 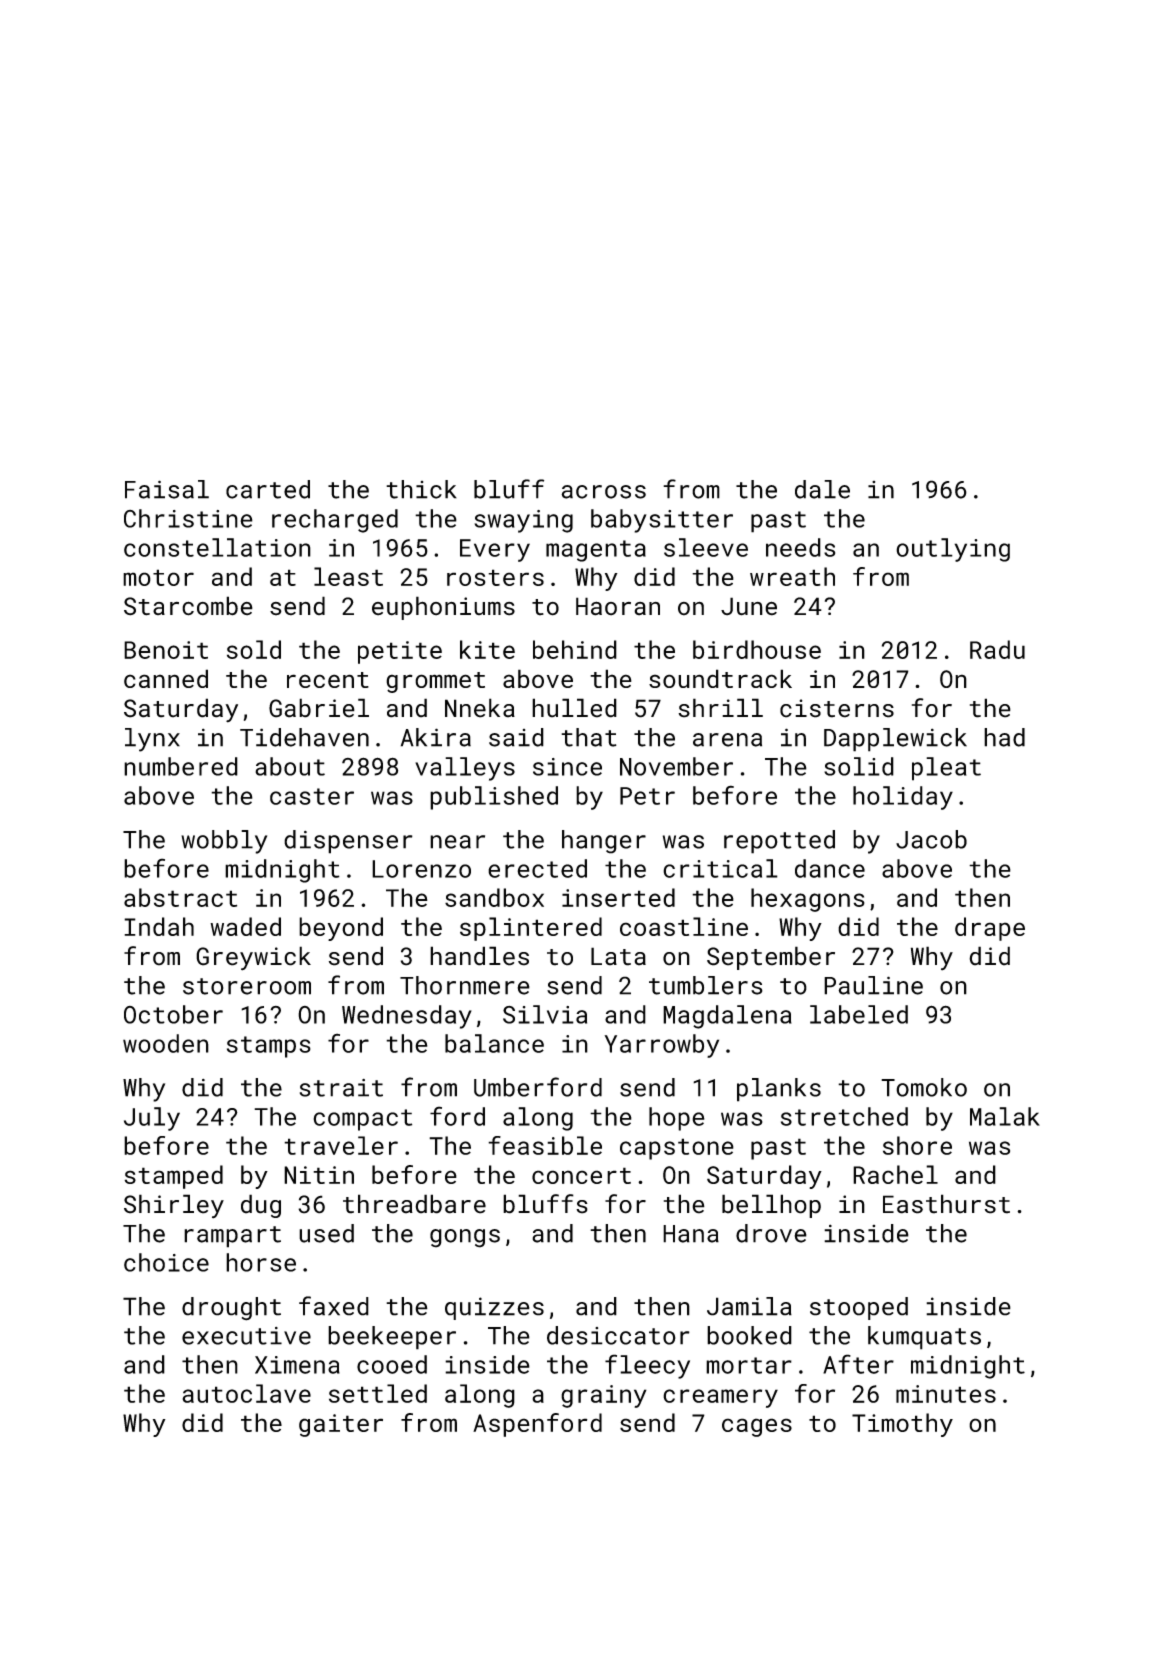 What do you see at coordinates (953, 550) in the page?
I see `outlying` at bounding box center [953, 550].
